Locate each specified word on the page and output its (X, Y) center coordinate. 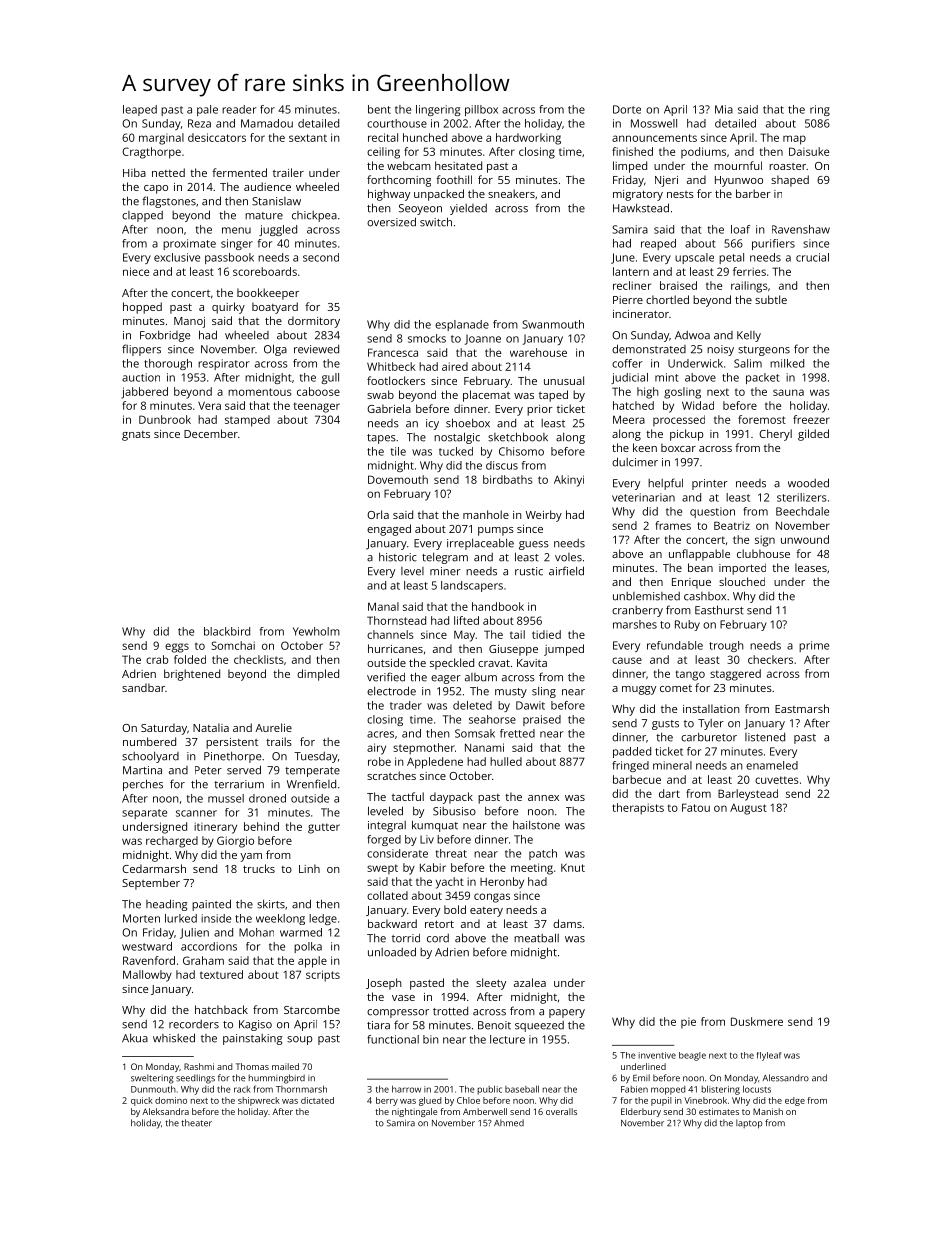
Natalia (211, 727)
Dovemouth (398, 479)
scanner (196, 813)
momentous (260, 392)
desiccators (217, 137)
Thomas (252, 1066)
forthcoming (399, 181)
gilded (813, 435)
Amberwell (485, 1111)
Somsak (475, 733)
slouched (742, 581)
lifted (466, 620)
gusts (665, 725)
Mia (724, 109)
